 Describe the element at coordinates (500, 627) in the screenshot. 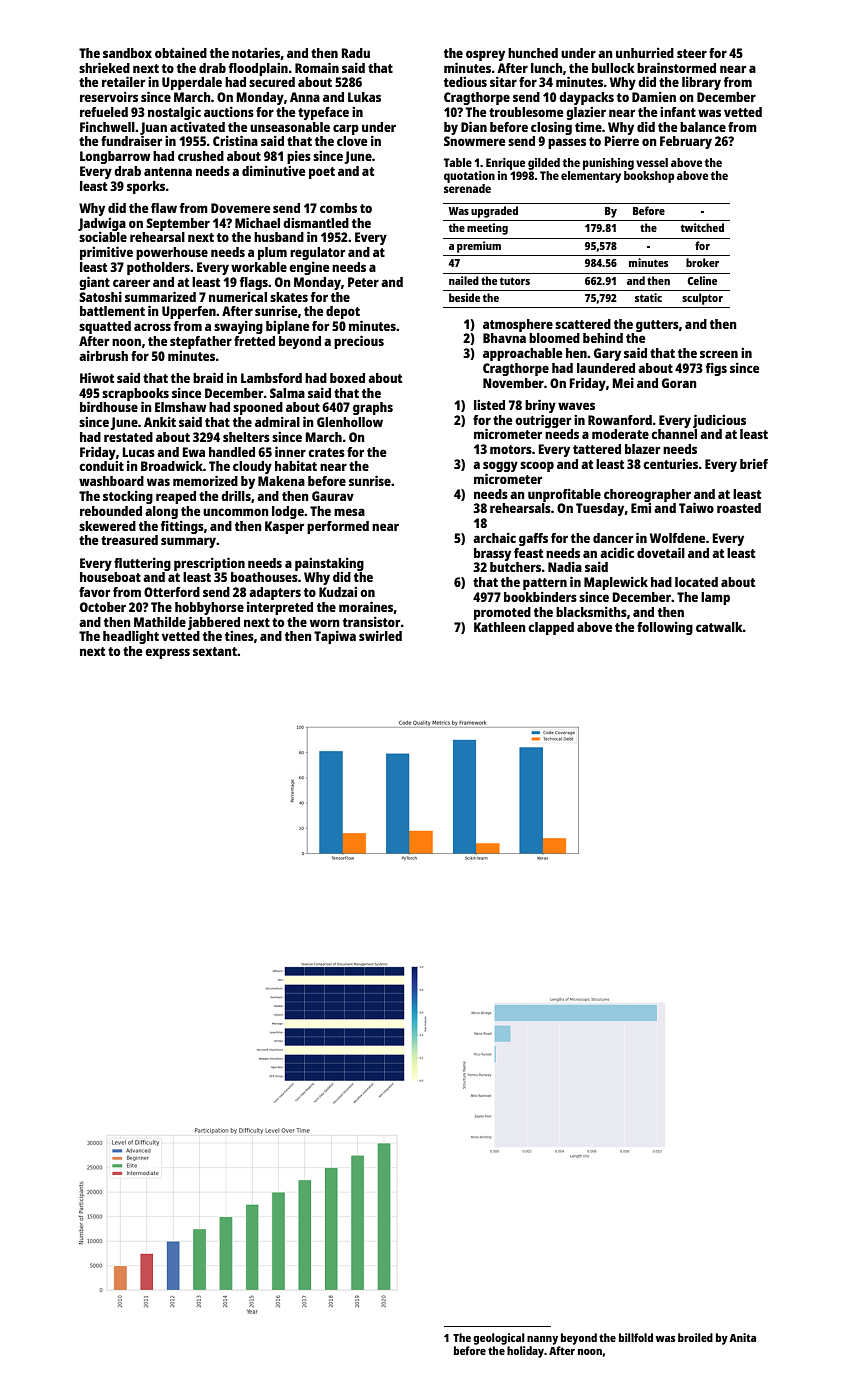

I see `Kathleen` at that location.
